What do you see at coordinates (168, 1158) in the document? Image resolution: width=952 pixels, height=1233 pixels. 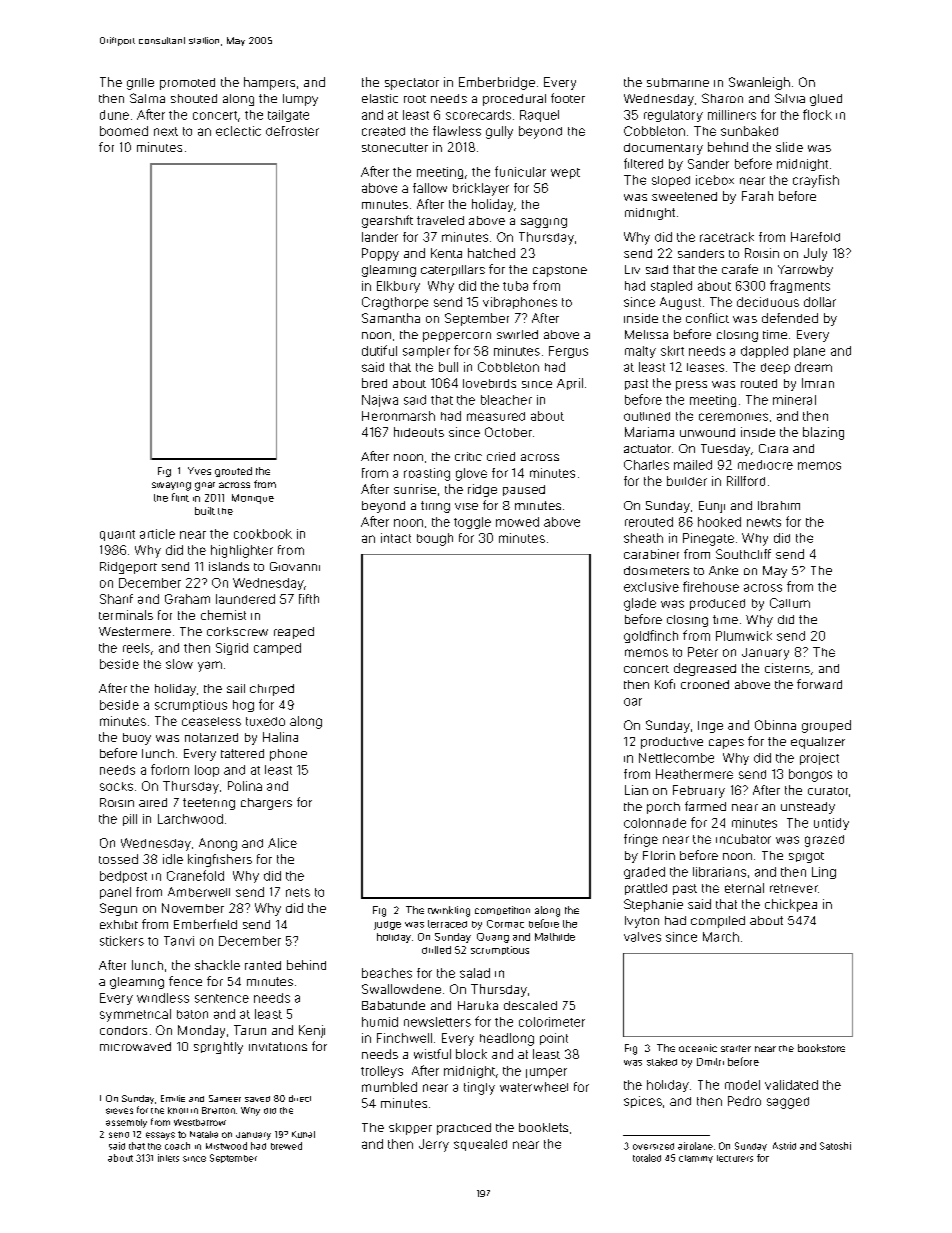 I see `inlets` at bounding box center [168, 1158].
